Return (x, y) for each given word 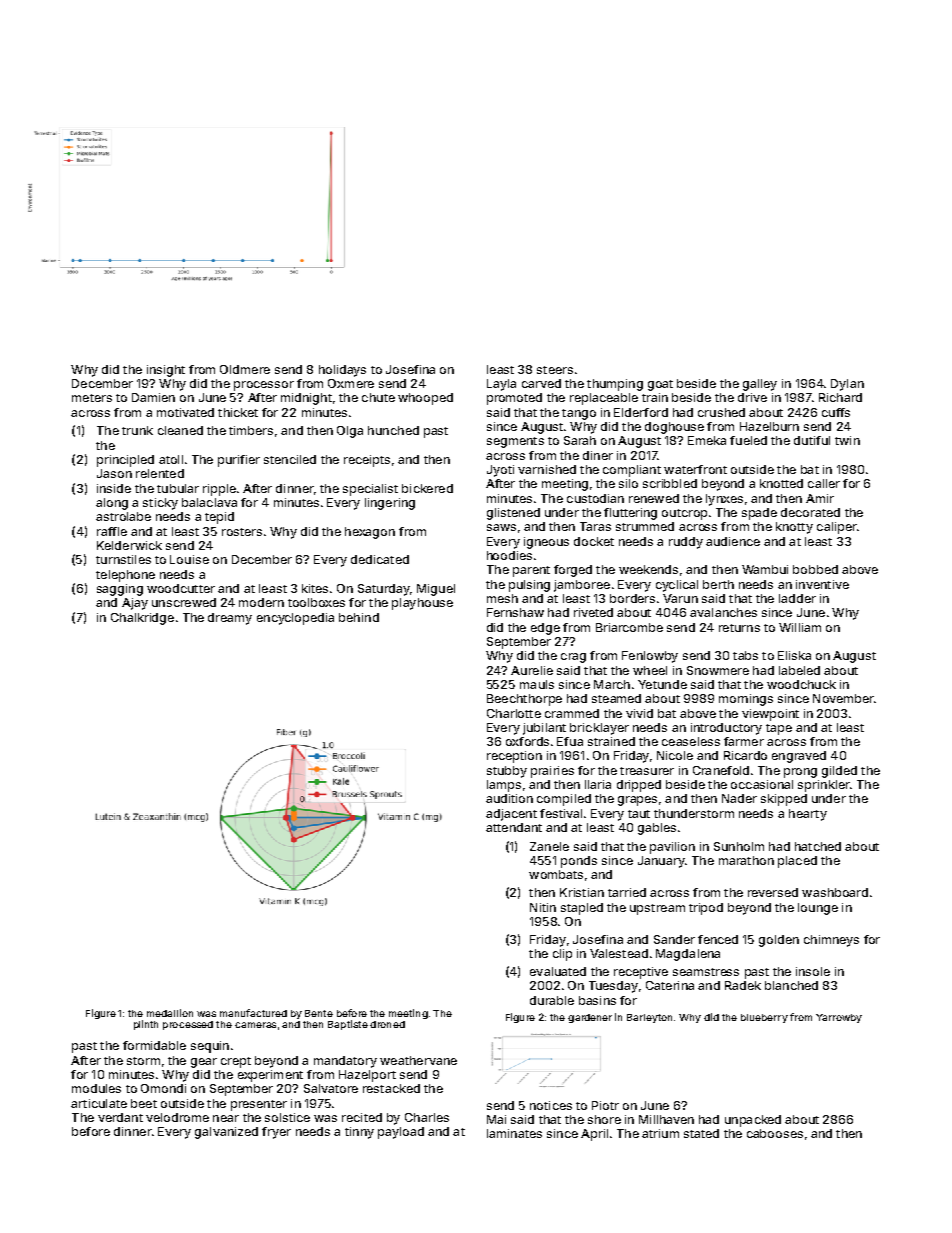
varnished (547, 469)
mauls (537, 684)
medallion (170, 1013)
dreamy (230, 619)
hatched (818, 846)
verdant (120, 1117)
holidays (342, 371)
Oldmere (245, 369)
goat (660, 385)
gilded (839, 772)
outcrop (684, 514)
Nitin (543, 907)
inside (114, 488)
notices (551, 1105)
